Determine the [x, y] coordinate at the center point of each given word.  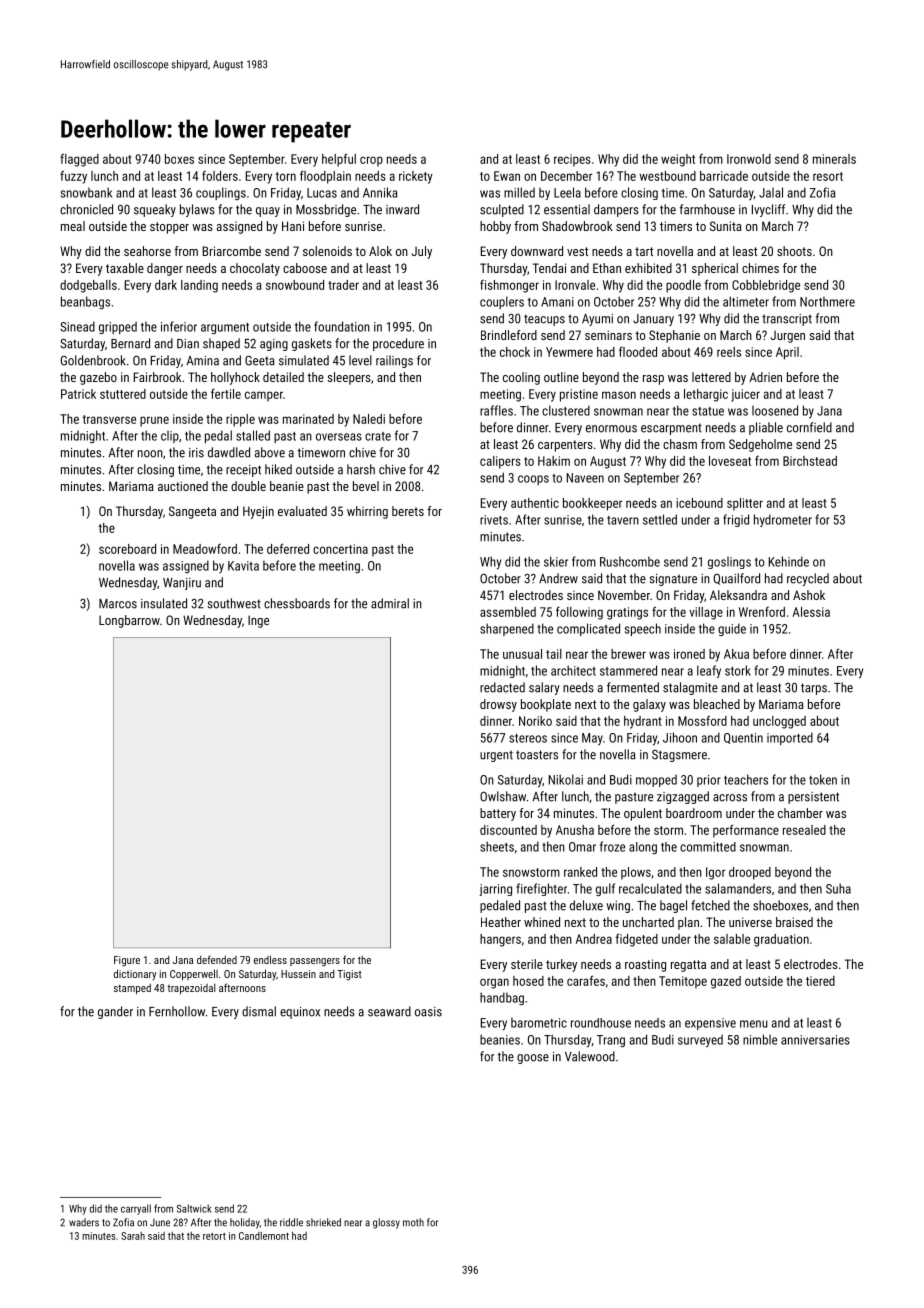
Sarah [133, 1236]
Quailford [736, 579]
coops [533, 480]
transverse [109, 419]
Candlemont [264, 1236]
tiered [820, 981]
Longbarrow [129, 621]
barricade [724, 176]
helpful [339, 160]
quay [268, 212]
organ [494, 983]
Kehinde [789, 561]
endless [270, 959]
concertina [340, 549]
